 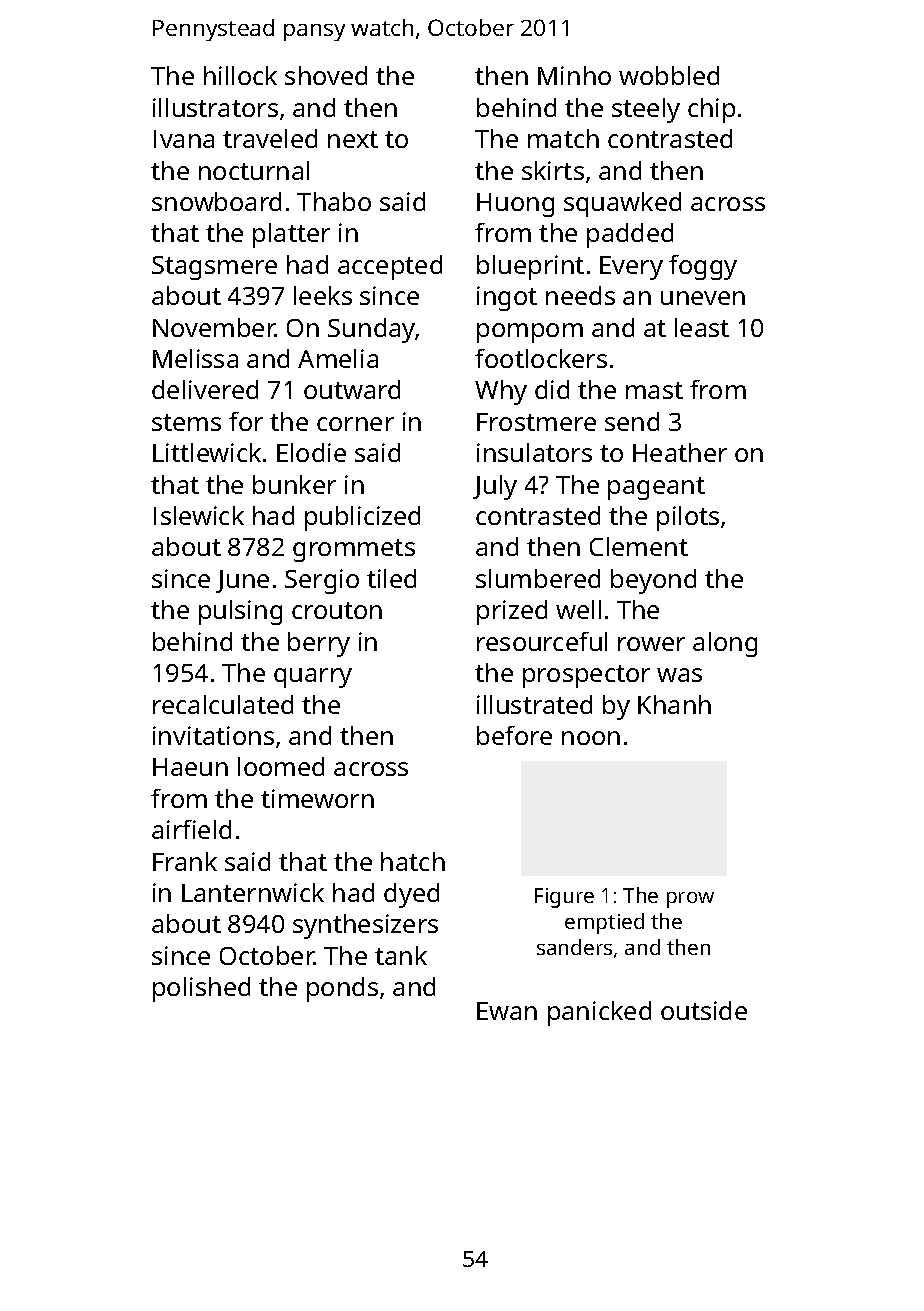 What do you see at coordinates (326, 75) in the page?
I see `shoved` at bounding box center [326, 75].
